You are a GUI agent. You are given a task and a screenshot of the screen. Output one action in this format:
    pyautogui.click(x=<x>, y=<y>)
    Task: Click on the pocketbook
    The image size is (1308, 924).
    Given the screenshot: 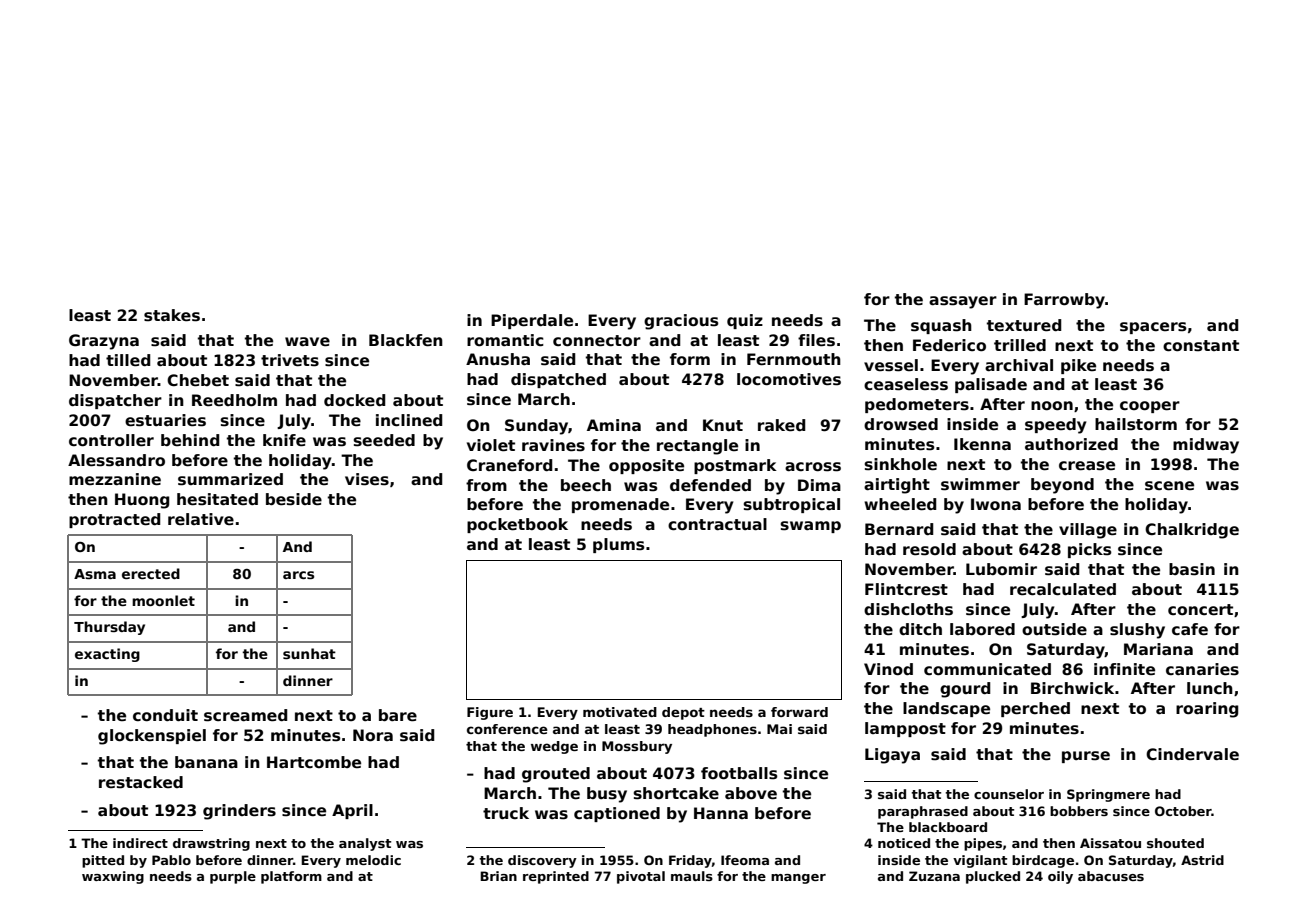 What is the action you would take?
    pyautogui.click(x=517, y=525)
